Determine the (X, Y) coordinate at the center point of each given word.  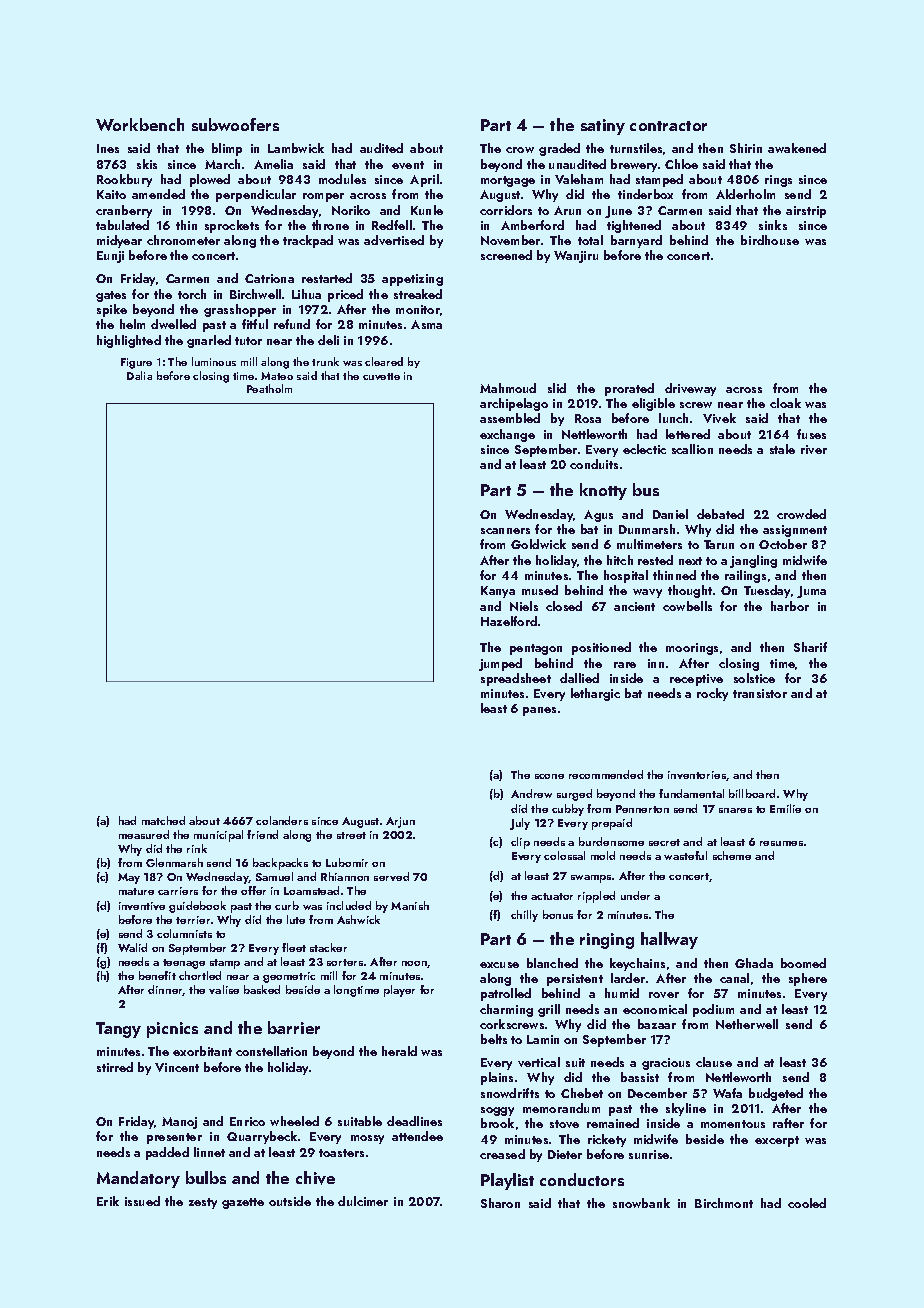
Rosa (588, 418)
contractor (668, 126)
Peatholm (269, 388)
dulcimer (363, 1201)
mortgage (508, 181)
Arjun (400, 822)
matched (163, 820)
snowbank (641, 1203)
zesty (203, 1203)
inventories (697, 775)
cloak (785, 403)
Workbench (140, 124)
